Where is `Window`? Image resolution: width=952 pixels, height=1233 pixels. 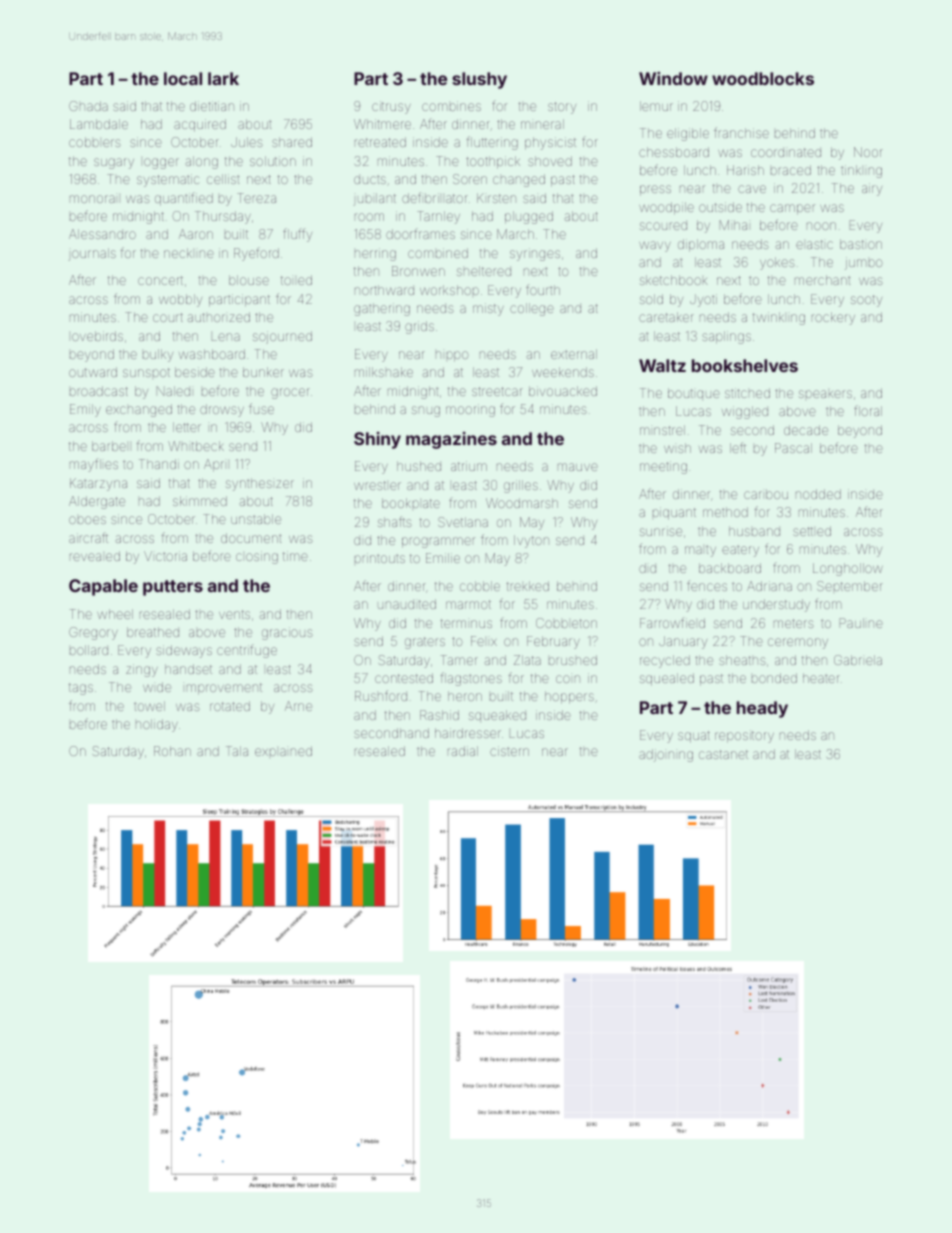 Window is located at coordinates (673, 78).
